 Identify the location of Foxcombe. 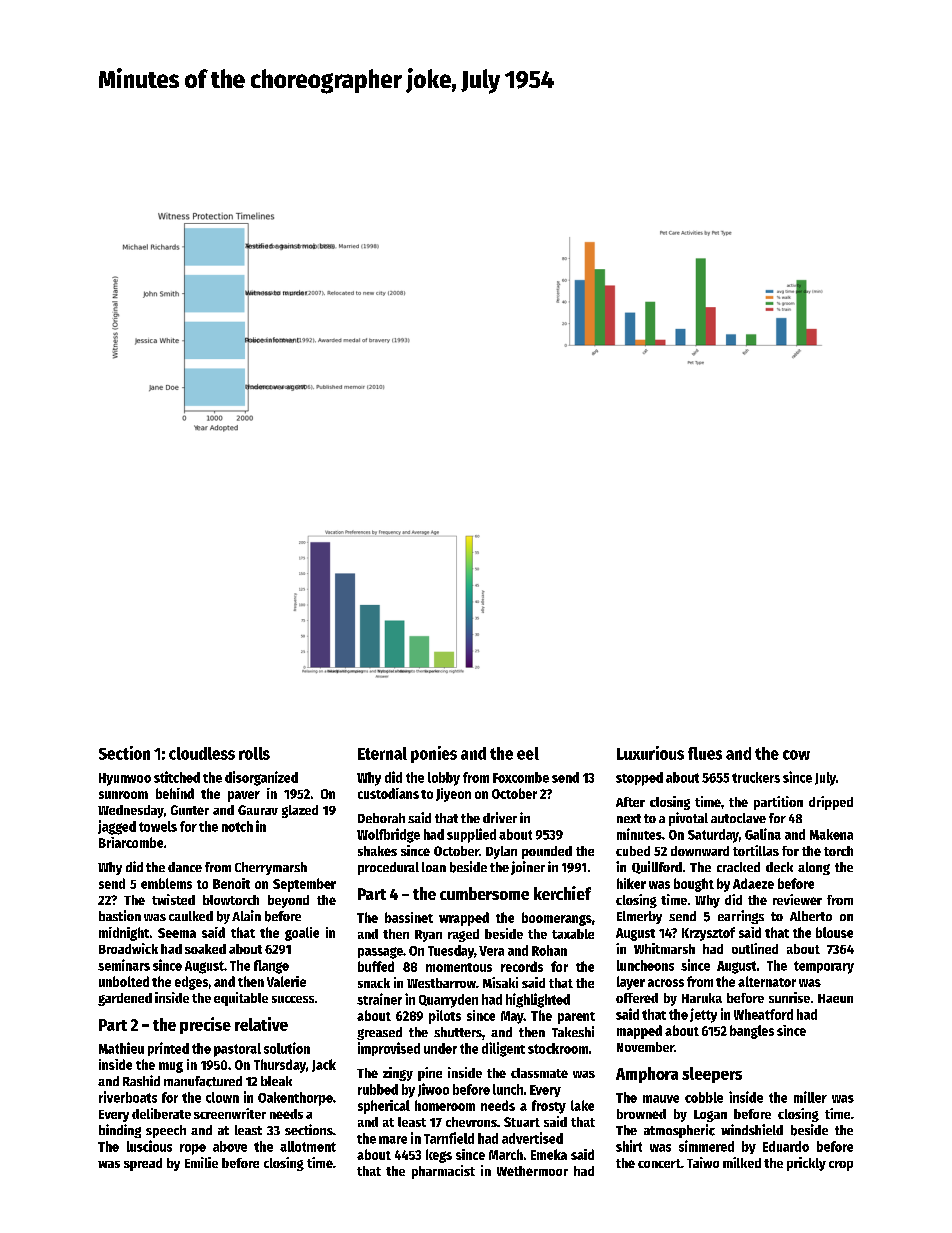
(521, 777).
